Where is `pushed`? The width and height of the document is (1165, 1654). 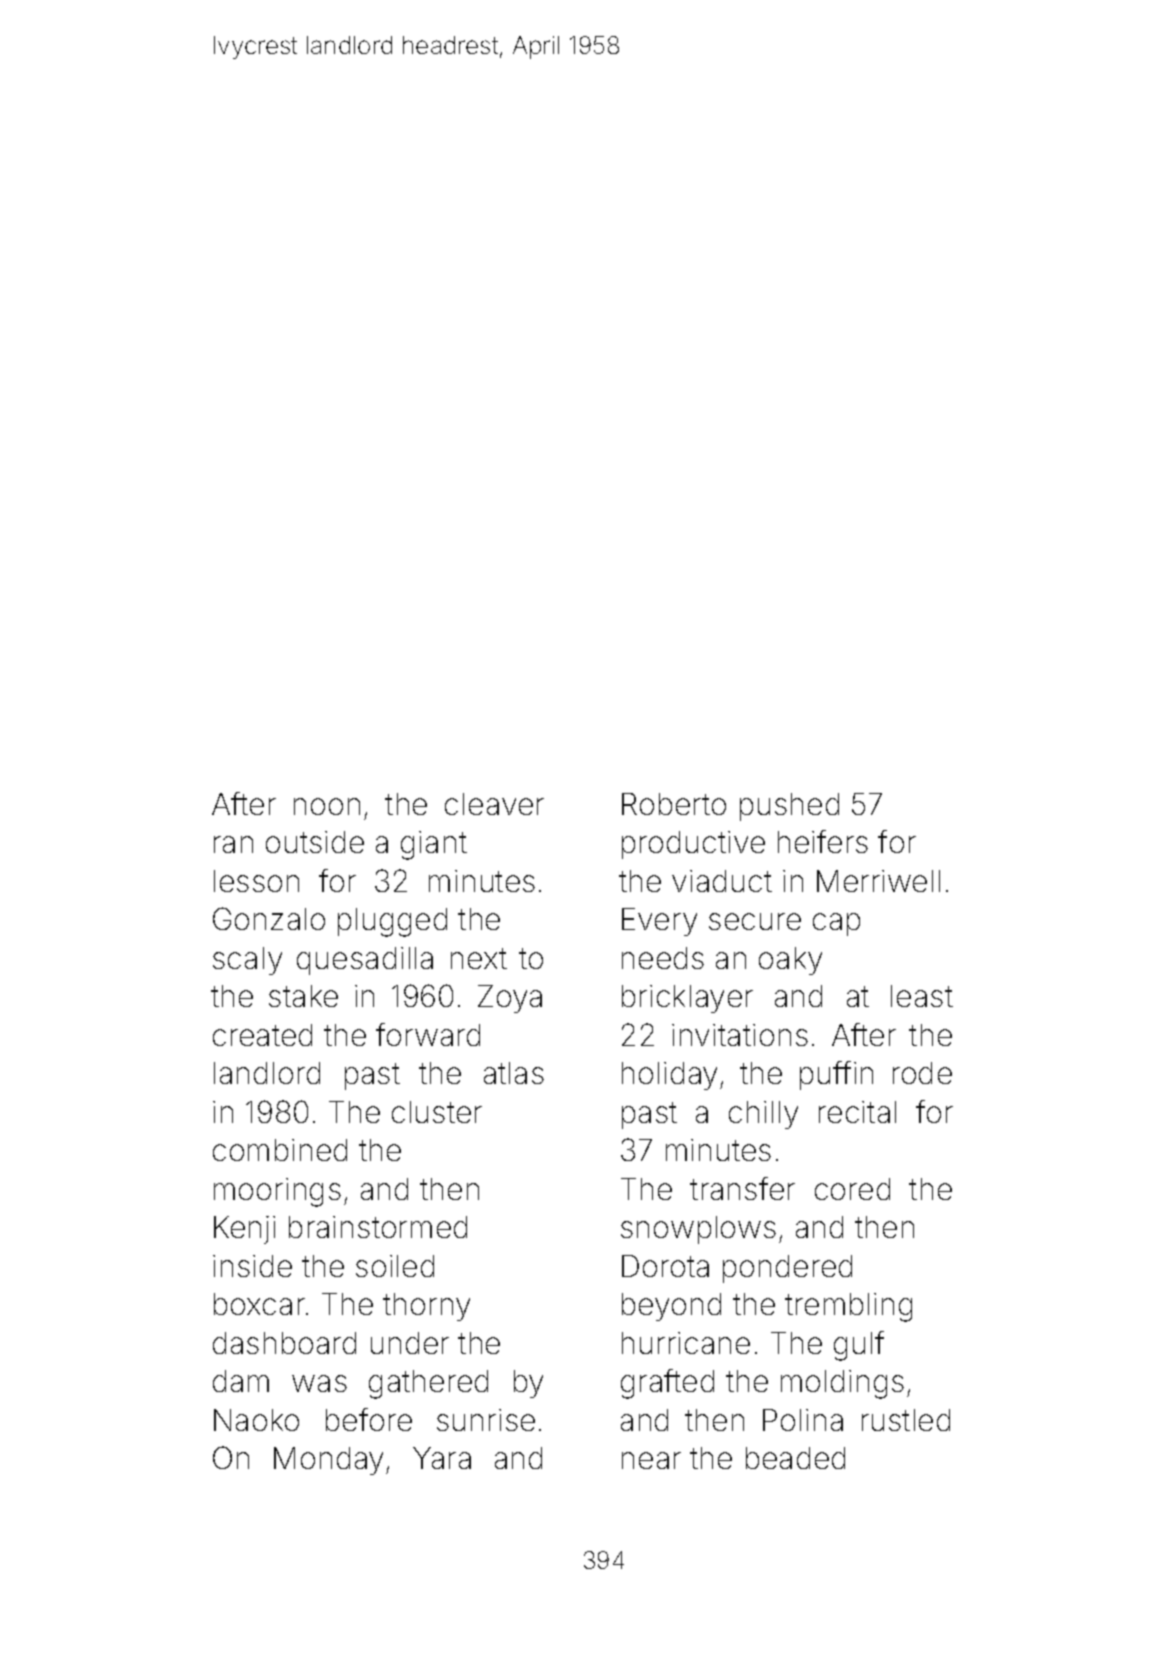 pushed is located at coordinates (789, 807).
